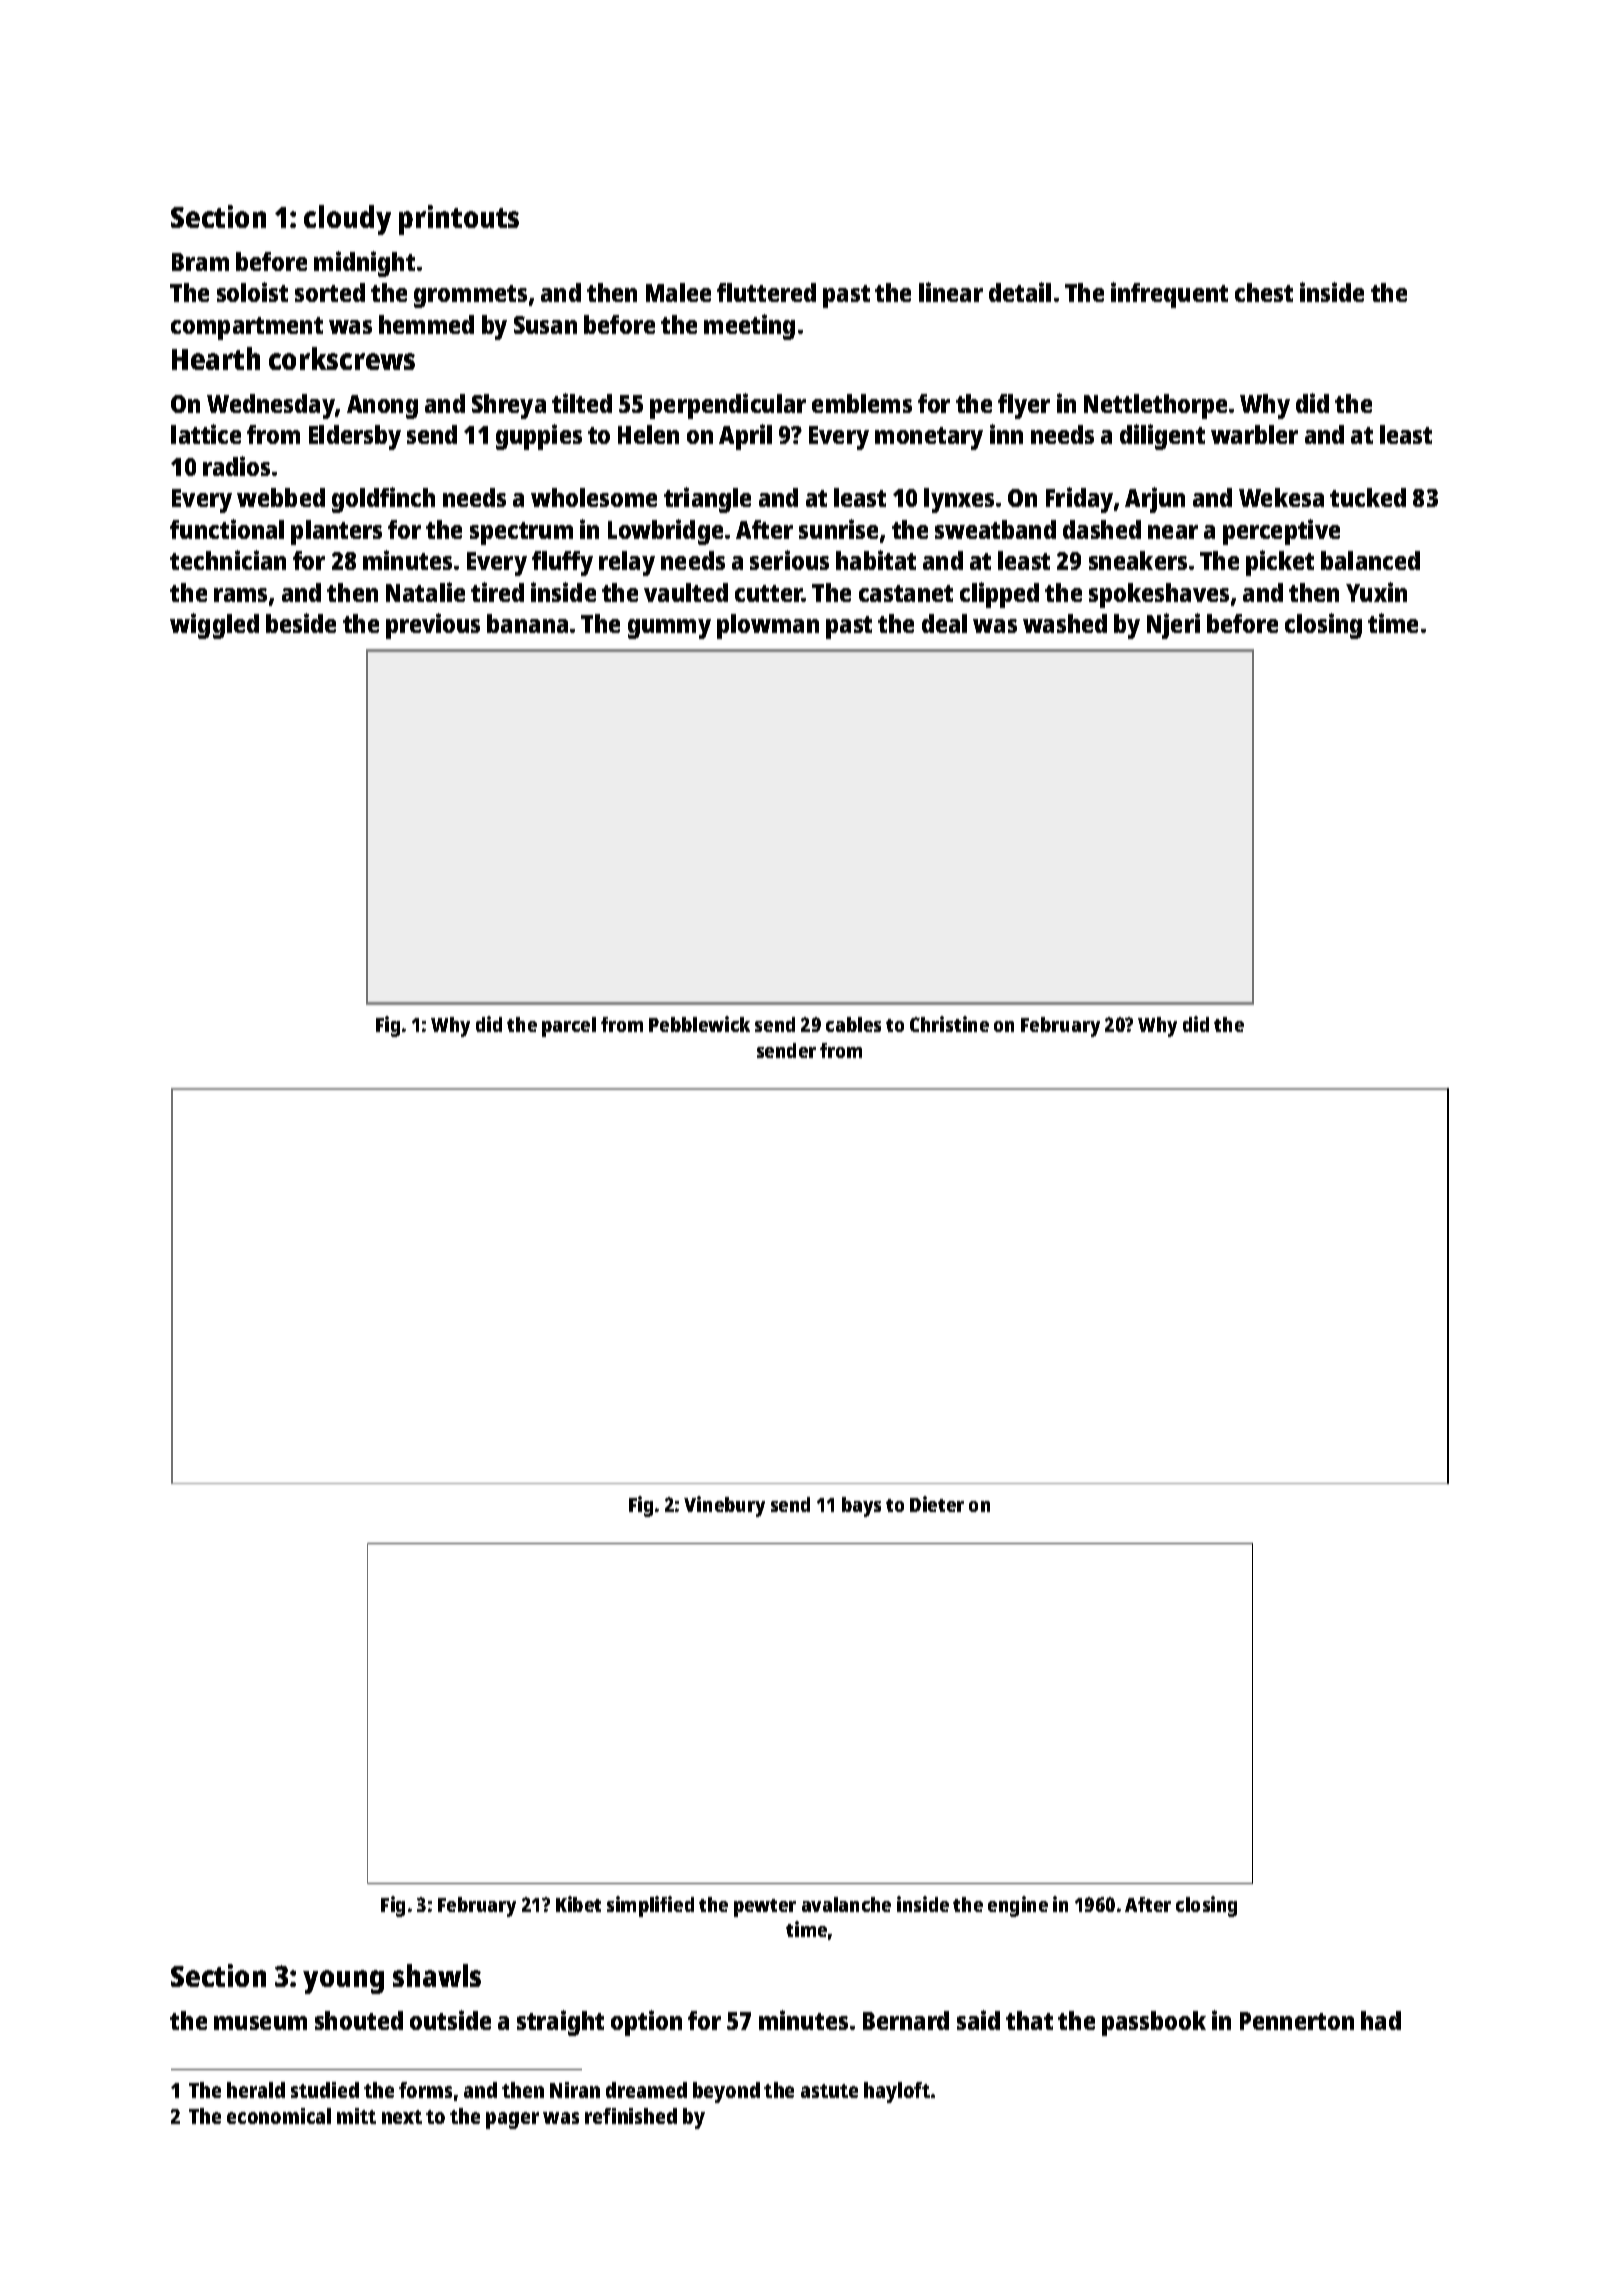 The height and width of the screenshot is (2292, 1620). What do you see at coordinates (937, 1504) in the screenshot?
I see `Dieter` at bounding box center [937, 1504].
